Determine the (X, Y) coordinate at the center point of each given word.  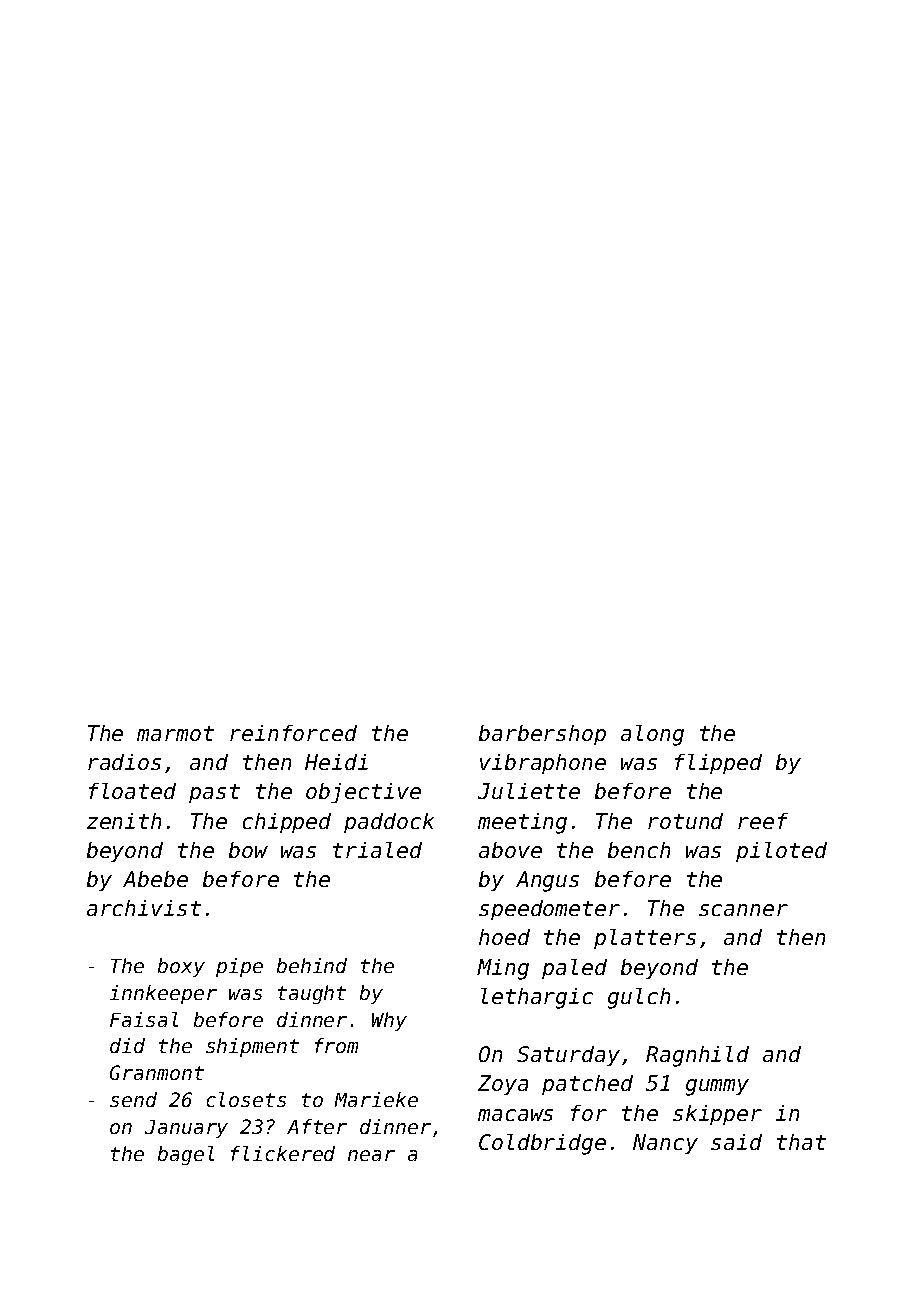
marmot (175, 733)
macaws (515, 1115)
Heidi (336, 762)
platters (645, 939)
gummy (717, 1087)
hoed (504, 937)
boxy (181, 967)
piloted (781, 852)
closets (246, 1099)
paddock (389, 823)
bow (248, 850)
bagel (186, 1155)
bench (639, 850)
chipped (287, 823)
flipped (718, 764)
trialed (377, 850)
